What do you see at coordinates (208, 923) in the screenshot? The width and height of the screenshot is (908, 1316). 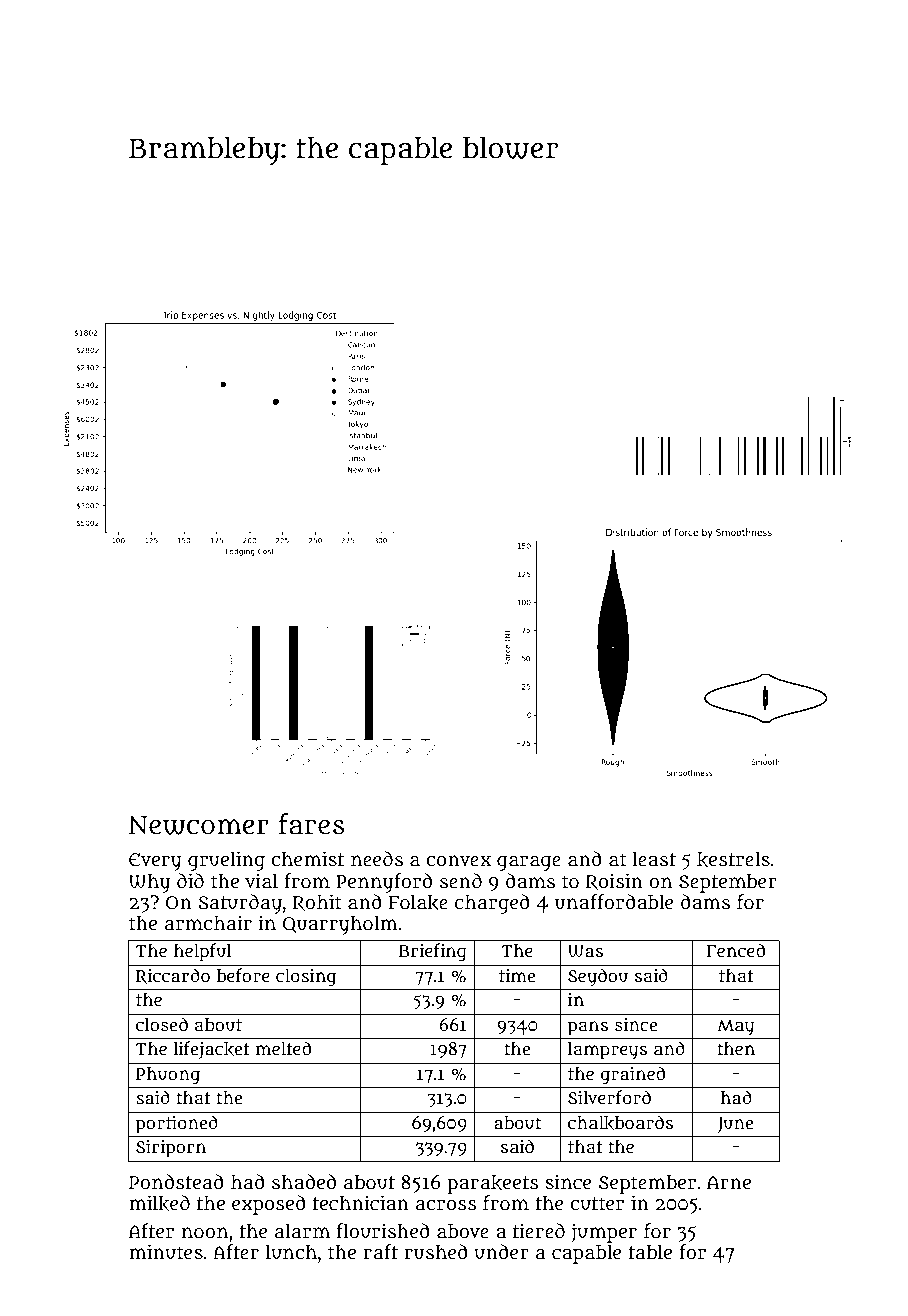 I see `armchair` at bounding box center [208, 923].
